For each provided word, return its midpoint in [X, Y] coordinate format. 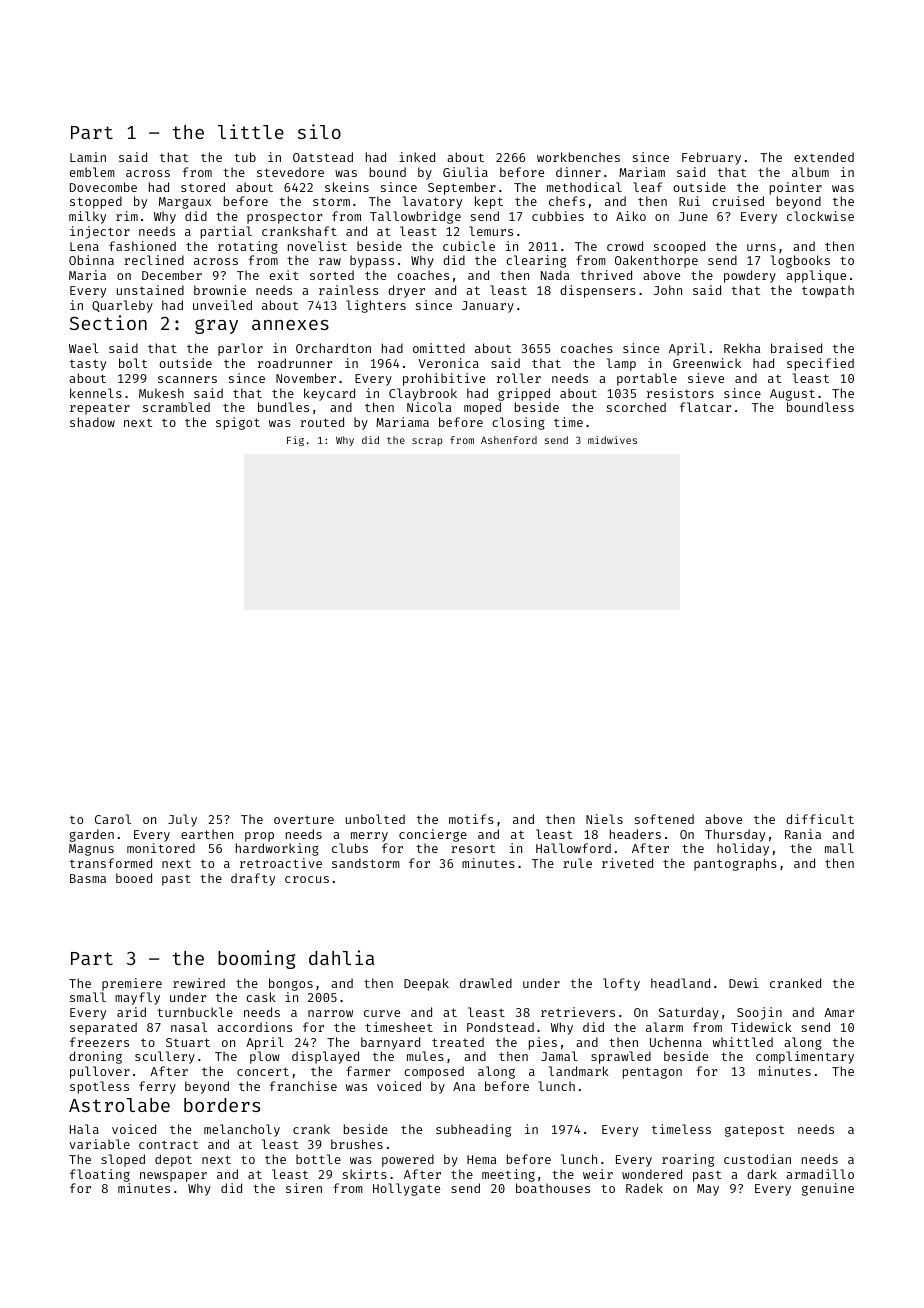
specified [820, 364]
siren [304, 1188]
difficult [820, 819]
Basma [88, 878]
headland [680, 983]
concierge [433, 835]
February [711, 158]
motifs [471, 819]
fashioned [142, 246]
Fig [295, 441]
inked [417, 157]
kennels [96, 393]
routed [322, 422]
